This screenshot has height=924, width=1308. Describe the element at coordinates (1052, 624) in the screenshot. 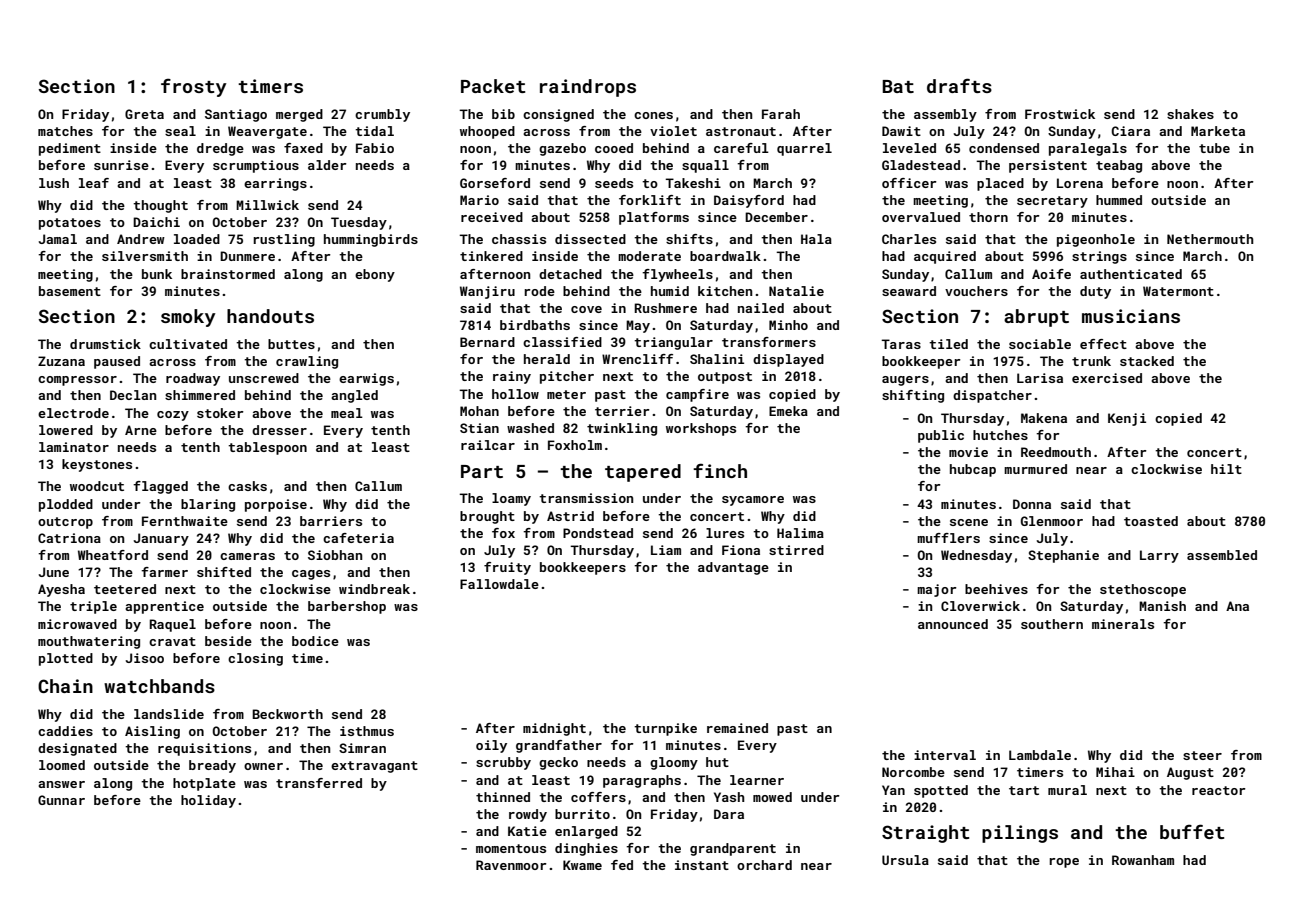

I see `southern` at that location.
